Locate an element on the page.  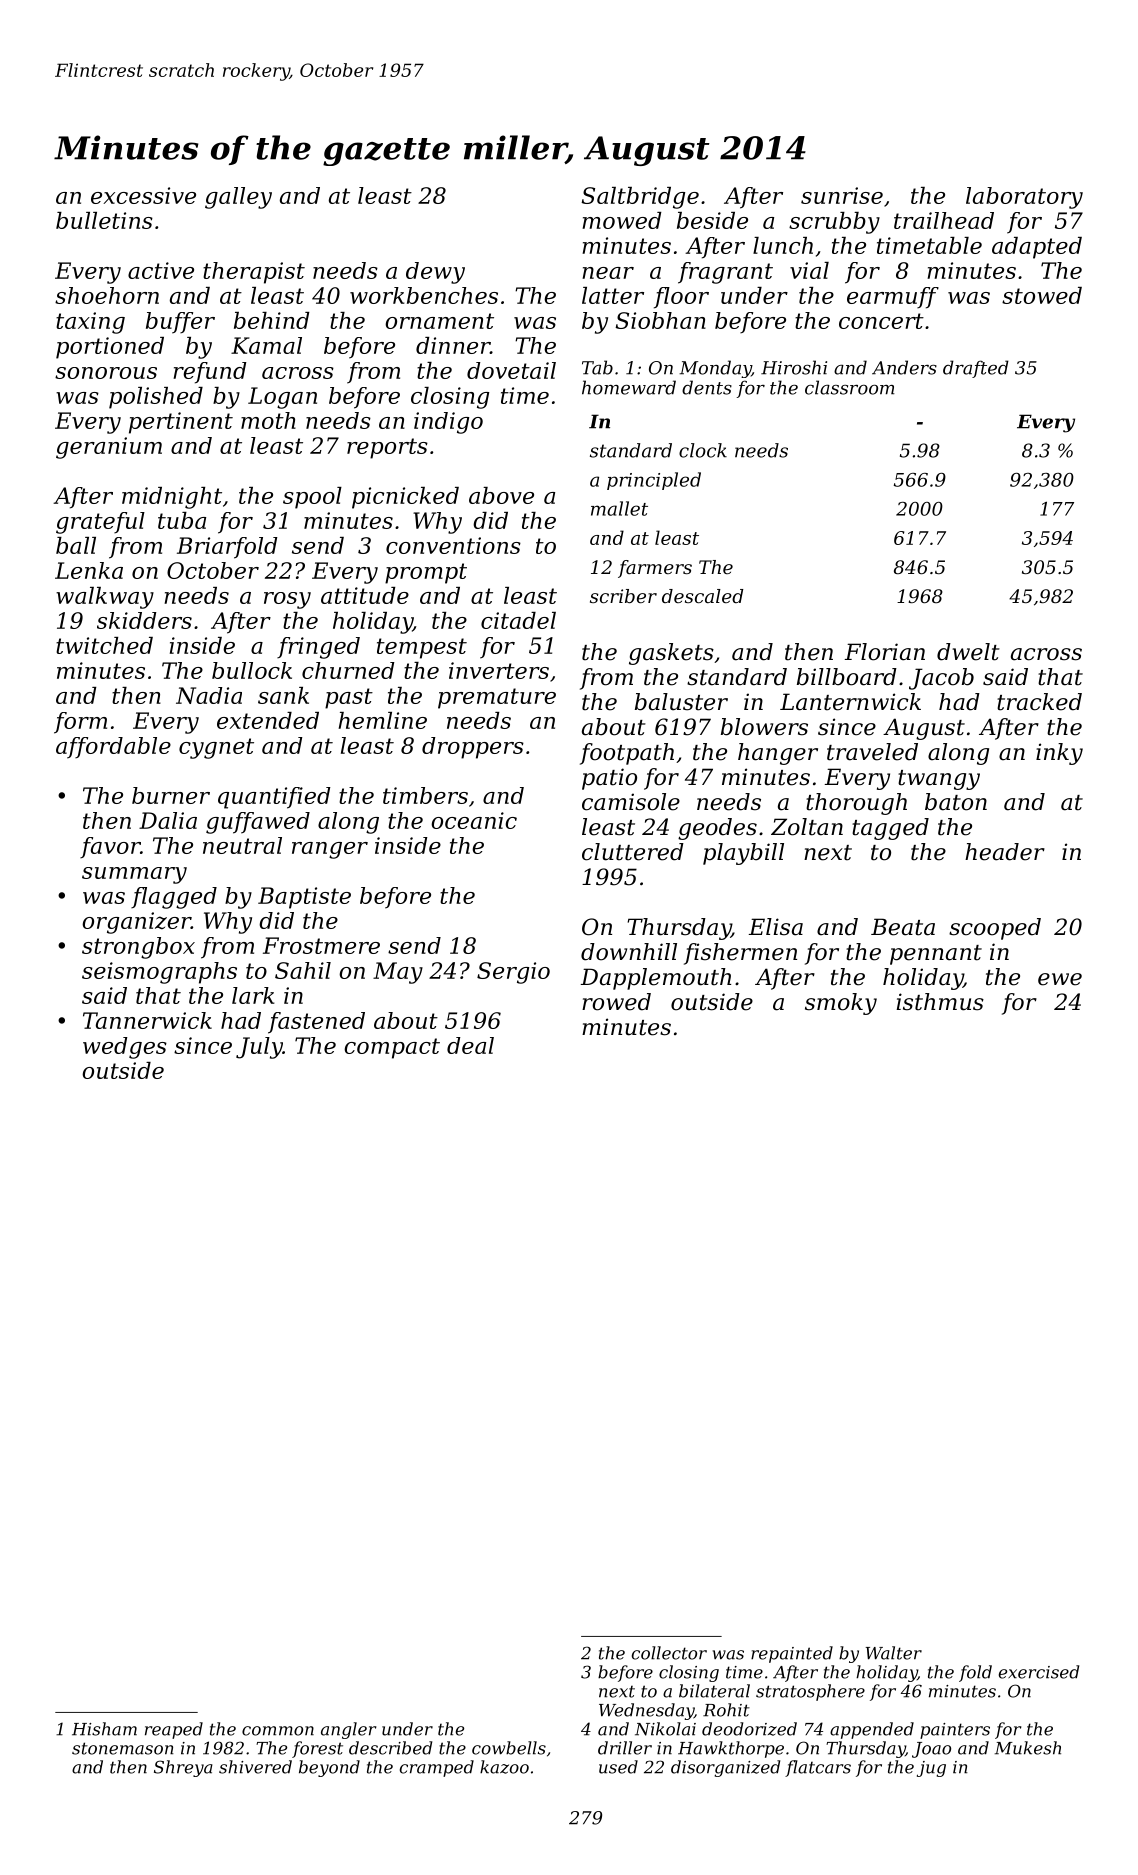
wedges is located at coordinates (125, 1048).
